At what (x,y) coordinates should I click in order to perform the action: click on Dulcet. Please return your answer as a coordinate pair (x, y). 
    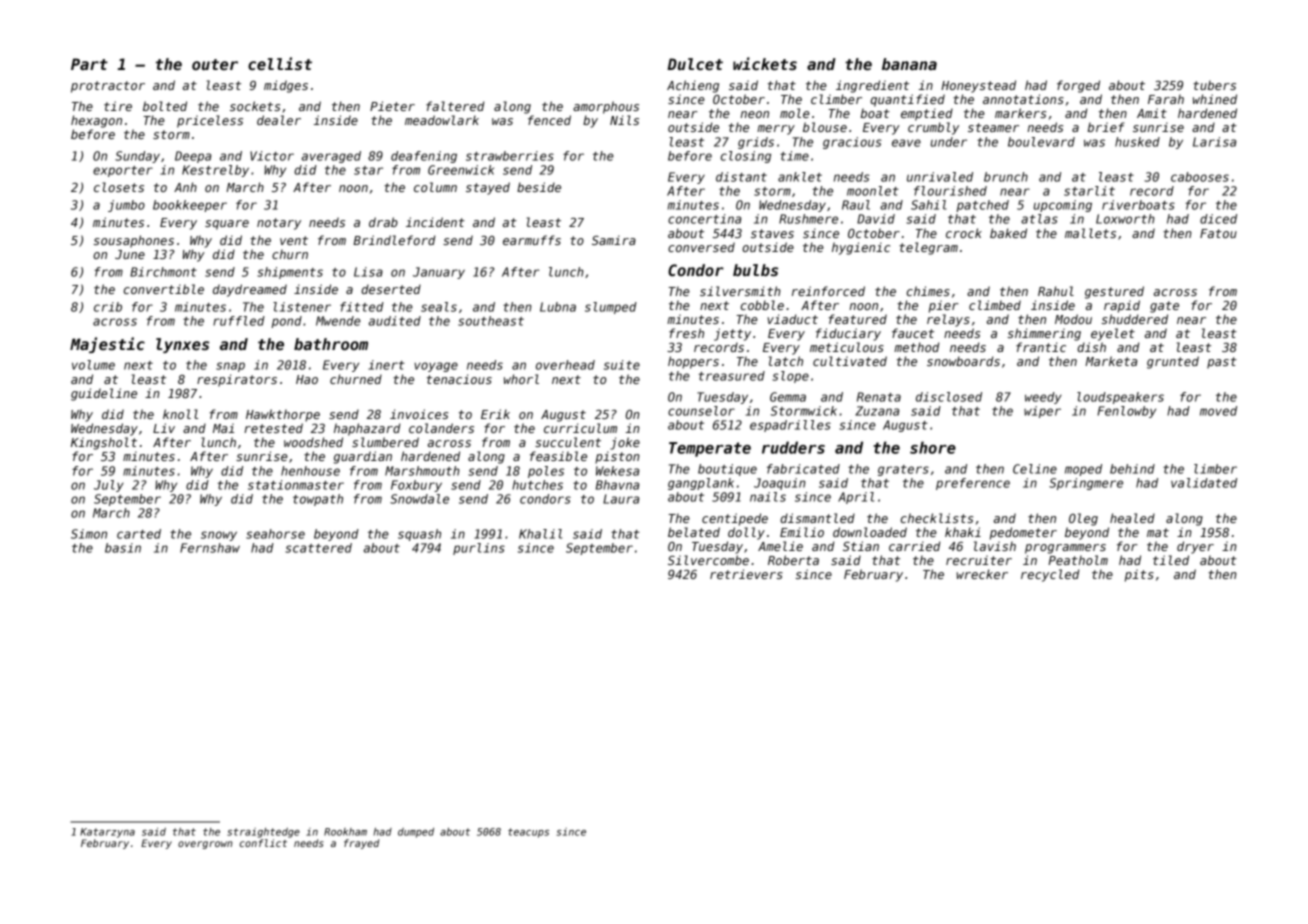
    Looking at the image, I should click on (695, 64).
